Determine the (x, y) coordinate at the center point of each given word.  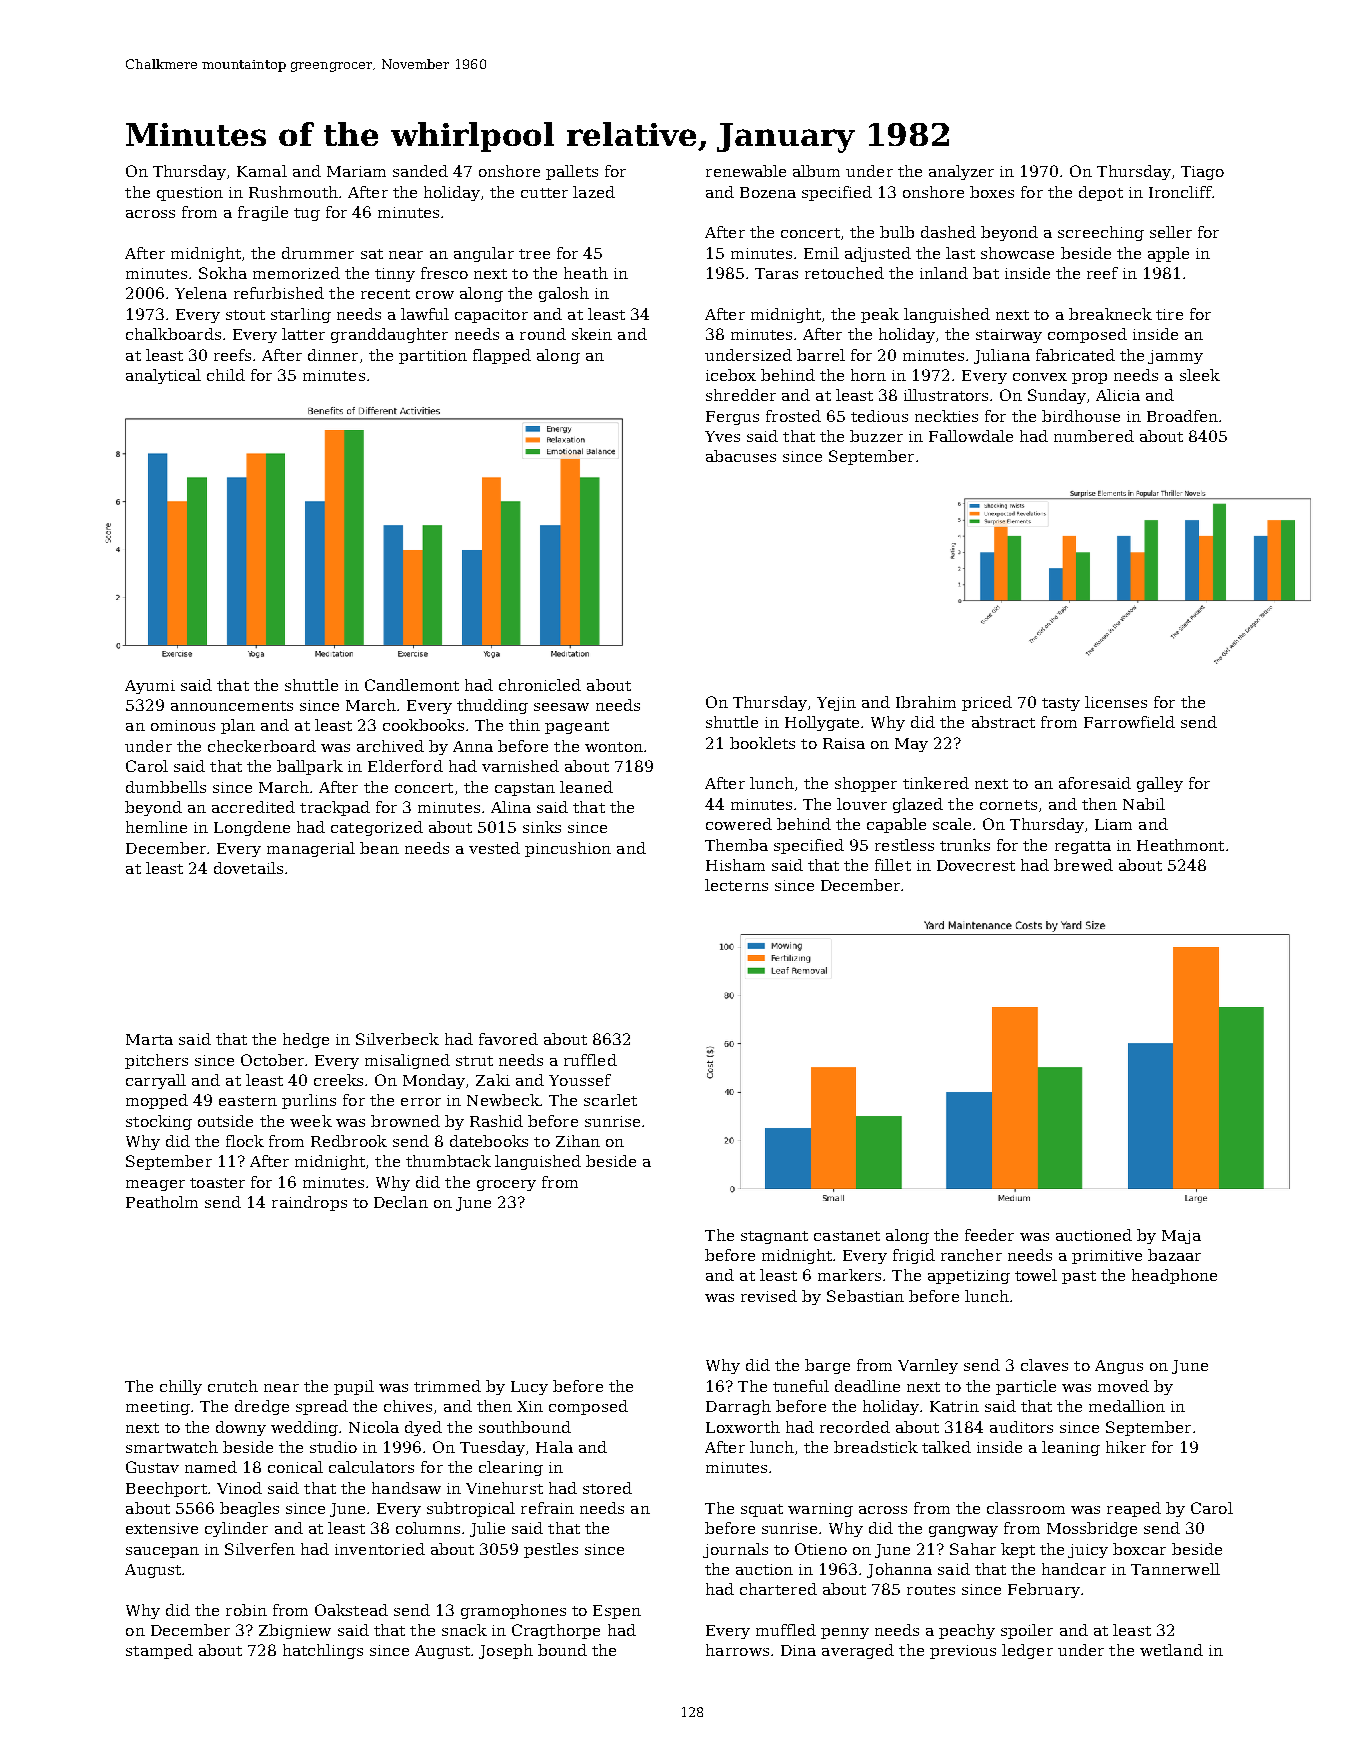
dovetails (248, 868)
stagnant (774, 1237)
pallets (572, 172)
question (190, 194)
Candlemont (412, 685)
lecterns (736, 885)
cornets (1008, 805)
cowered (739, 824)
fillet (893, 865)
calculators (371, 1467)
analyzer (961, 172)
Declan (401, 1202)
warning (820, 1510)
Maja (1181, 1237)
